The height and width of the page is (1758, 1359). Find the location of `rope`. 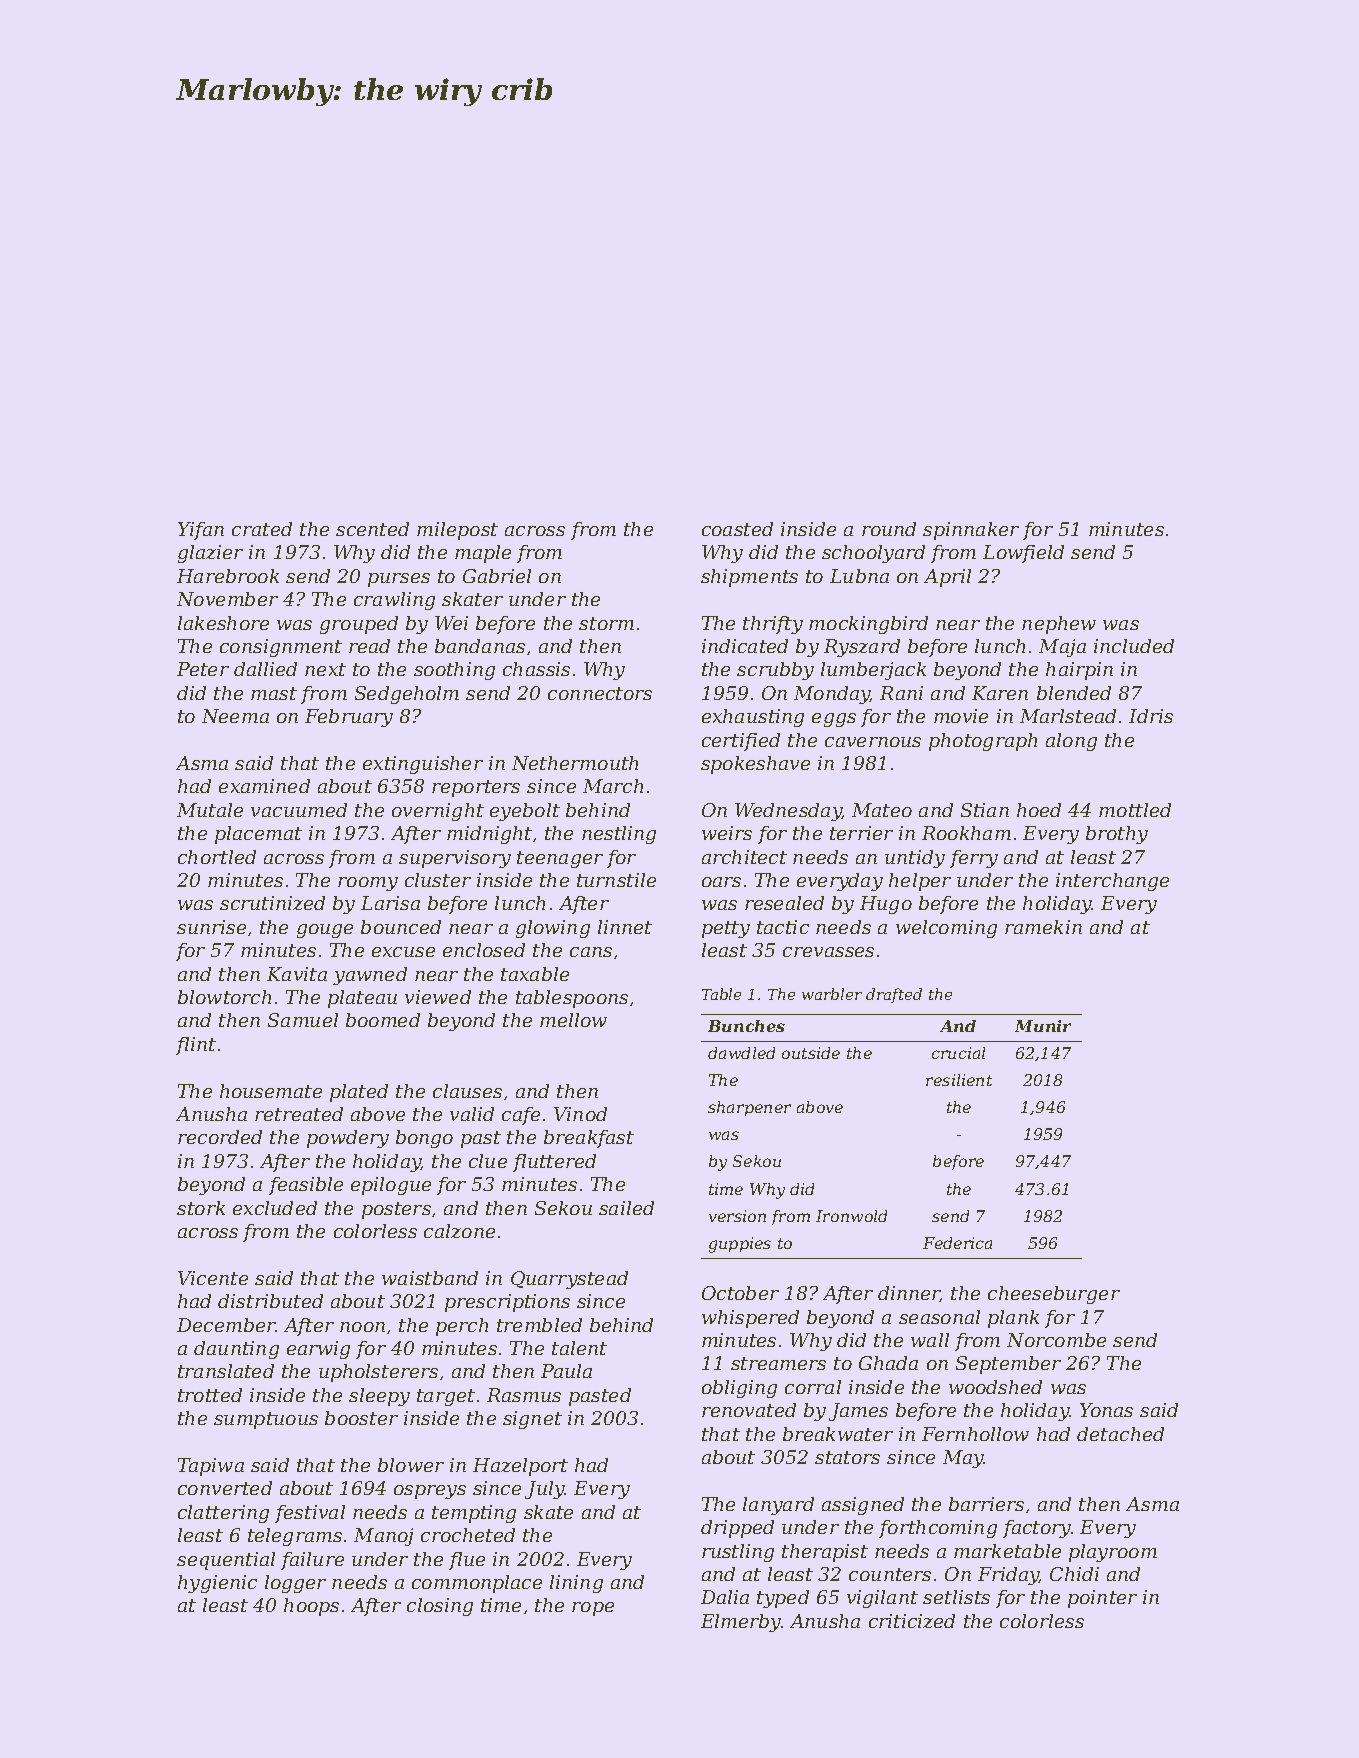

rope is located at coordinates (593, 1609).
